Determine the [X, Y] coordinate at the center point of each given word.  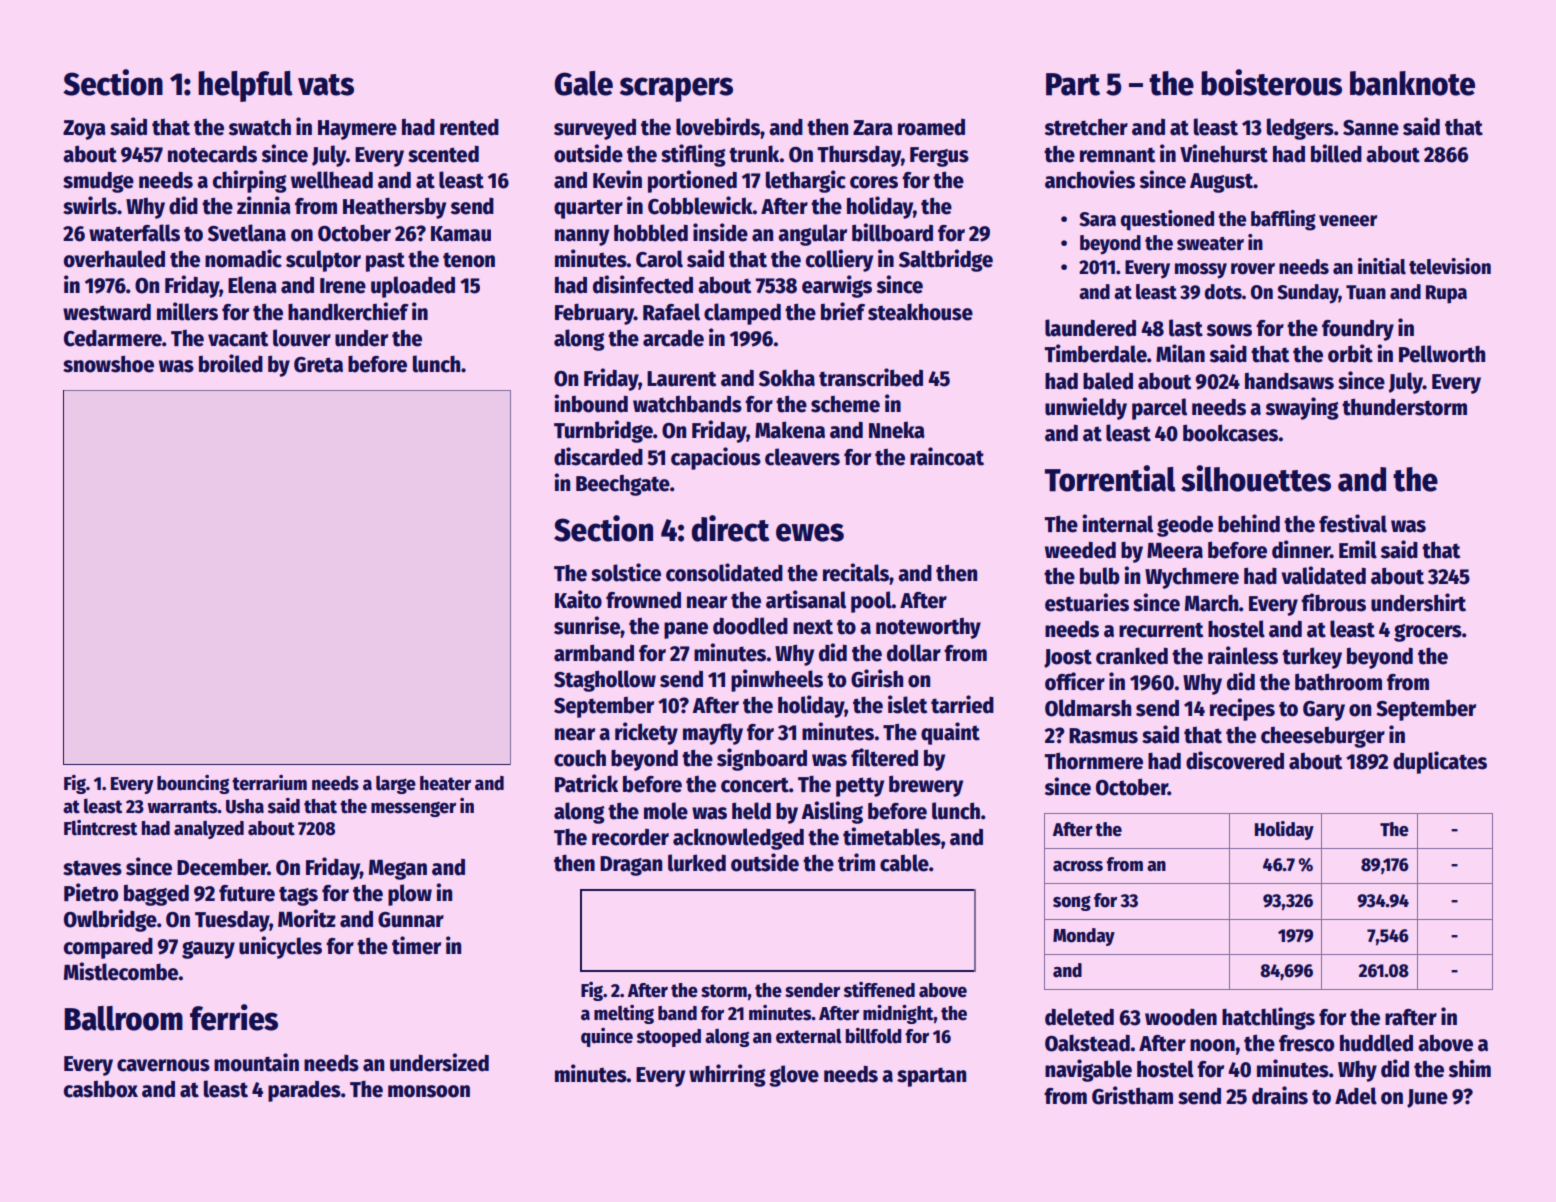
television [1450, 266]
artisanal [806, 599]
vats [326, 85]
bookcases [1230, 433]
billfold [874, 1036]
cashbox [101, 1089]
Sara [1097, 219]
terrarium [269, 783]
